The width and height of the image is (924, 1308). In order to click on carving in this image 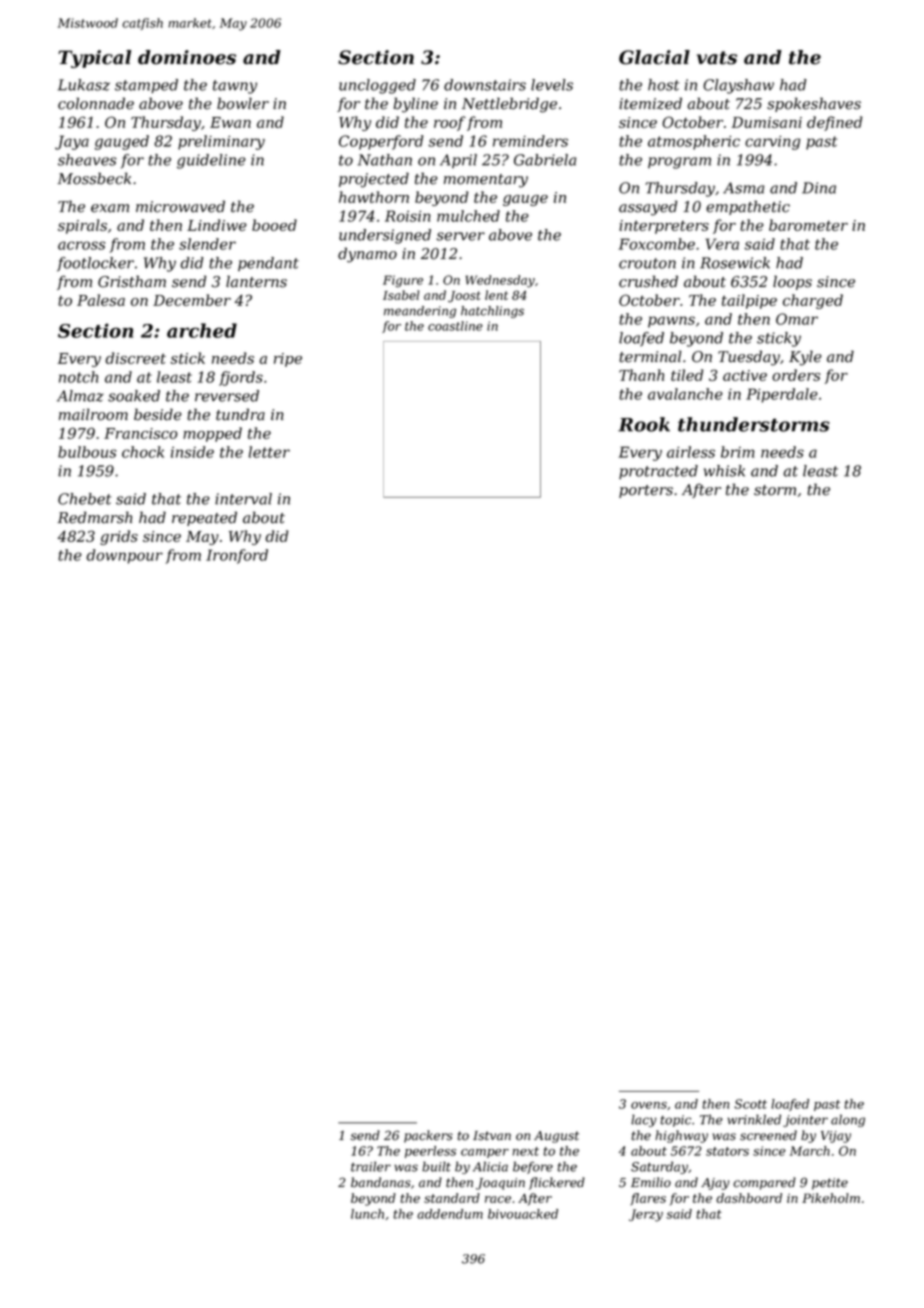, I will do `click(772, 143)`.
